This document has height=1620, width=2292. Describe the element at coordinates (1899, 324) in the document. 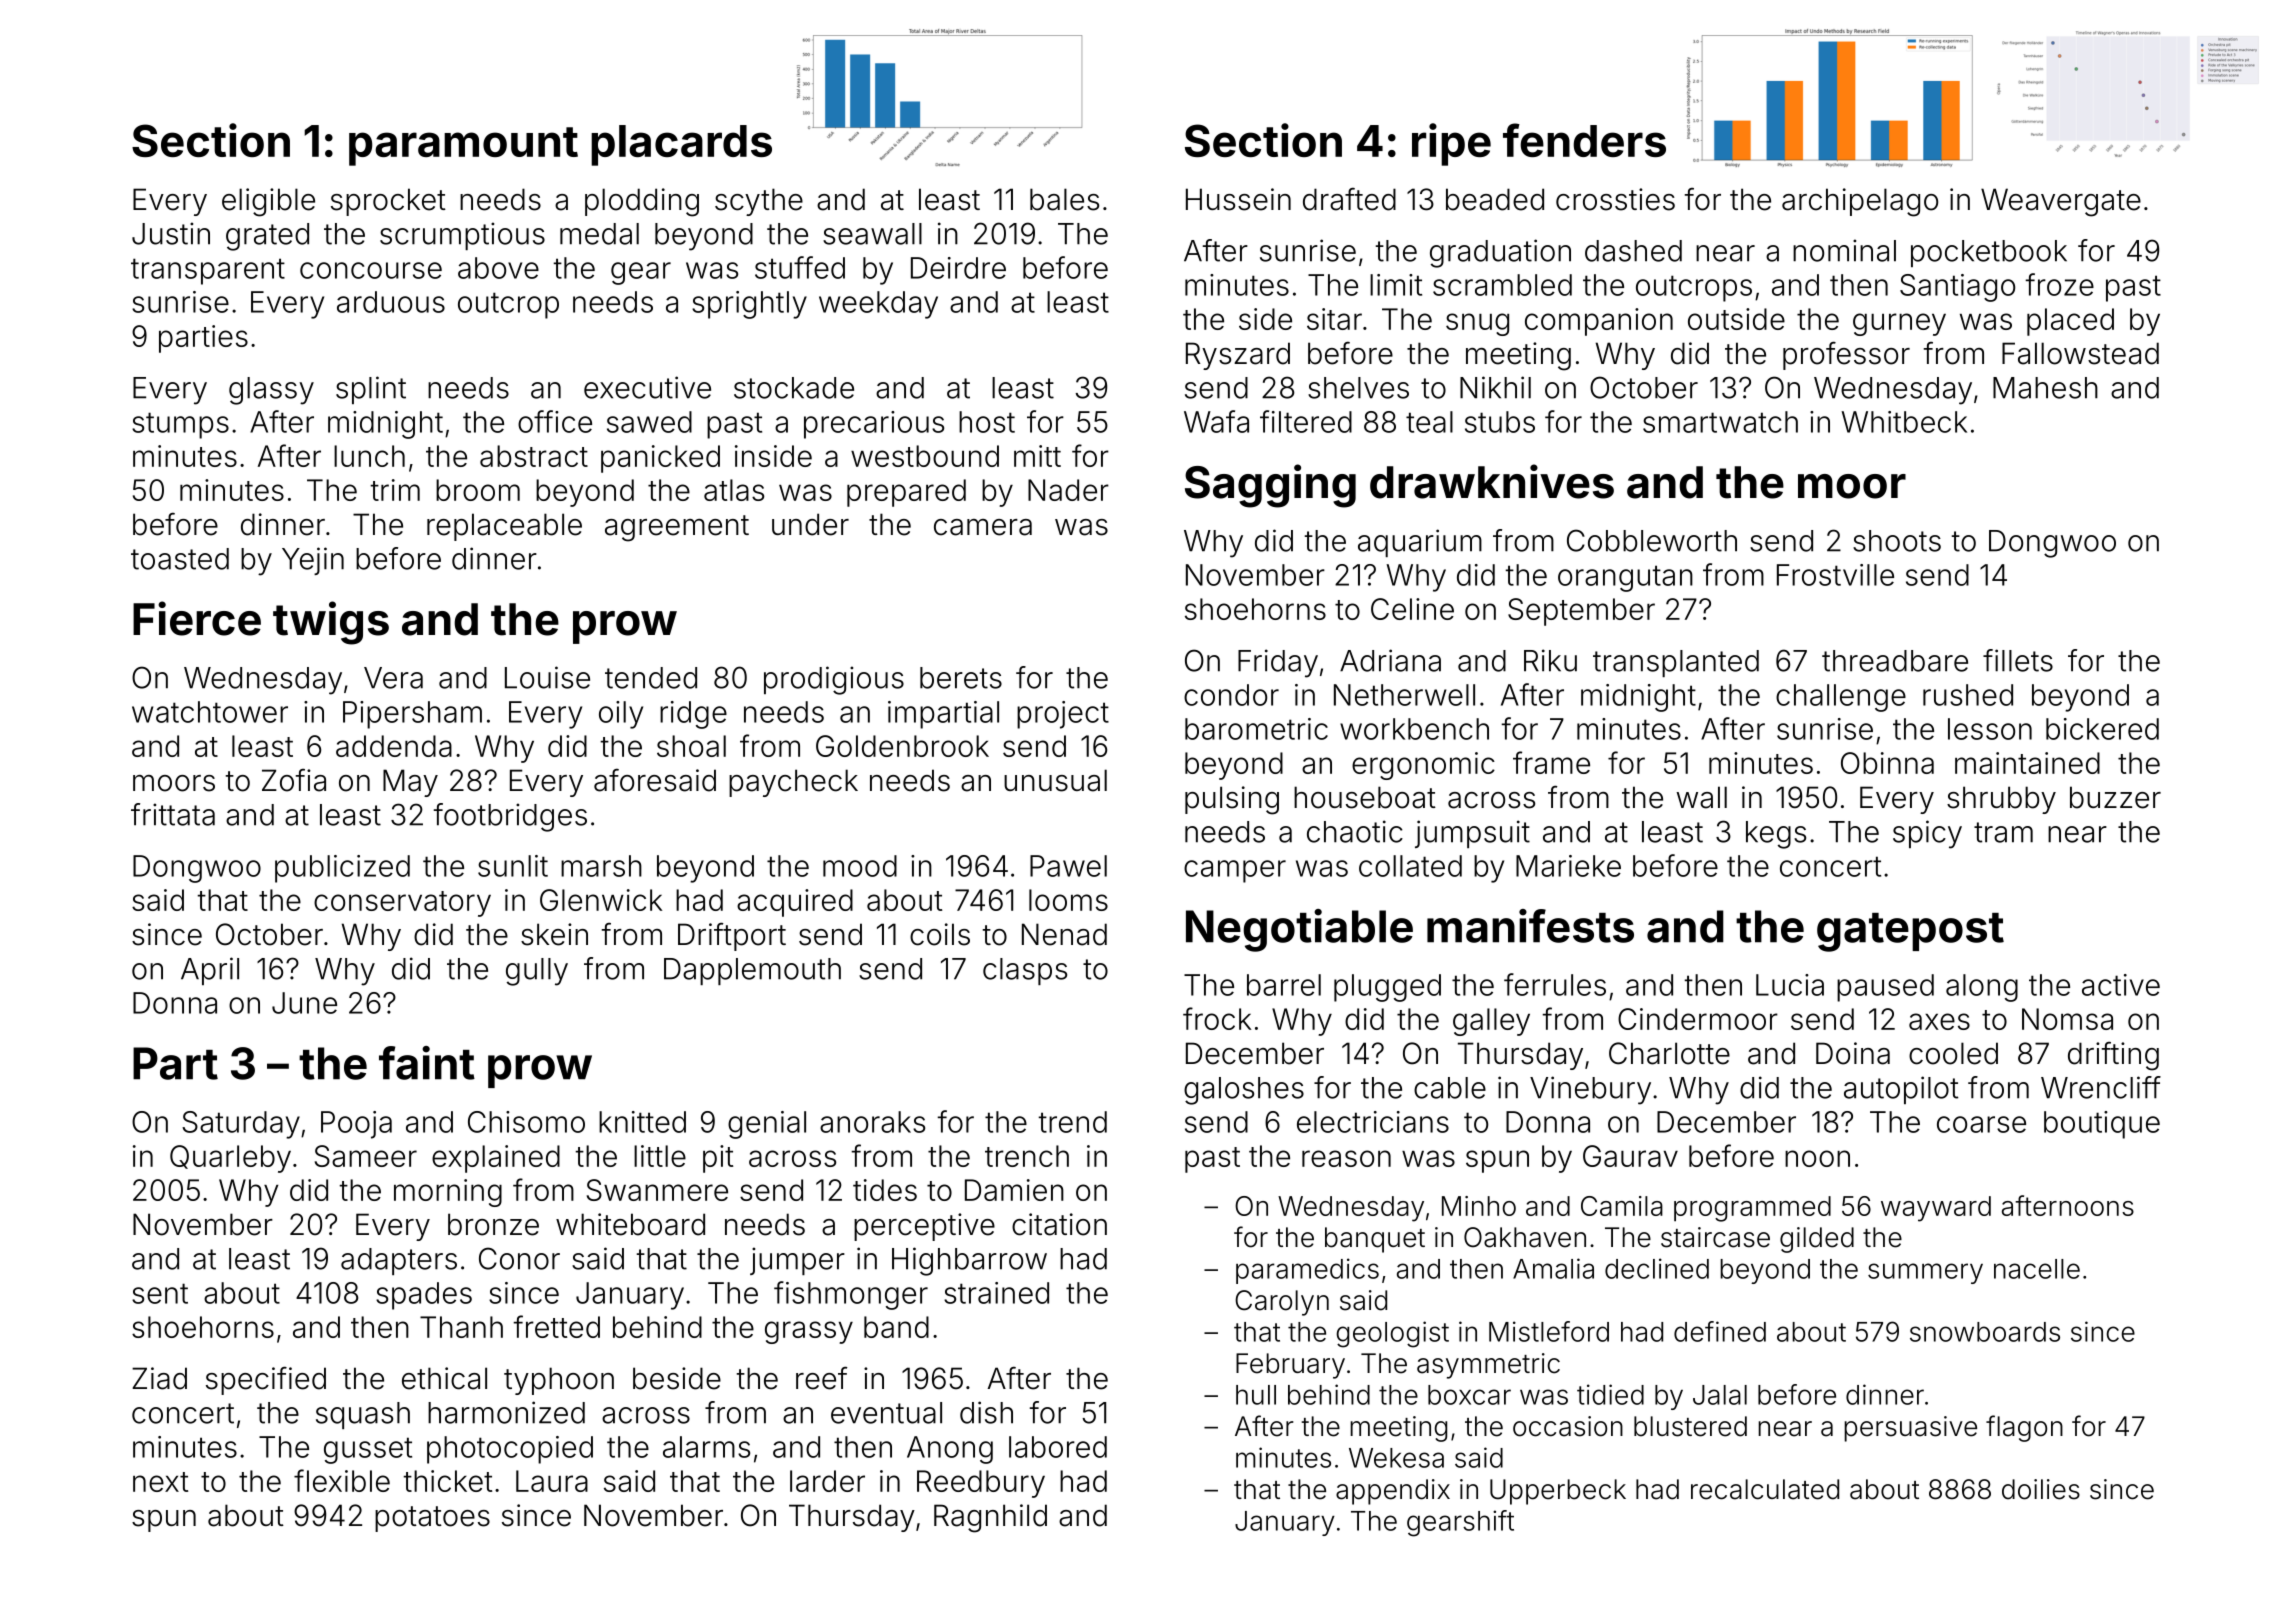

I see `gurney` at that location.
